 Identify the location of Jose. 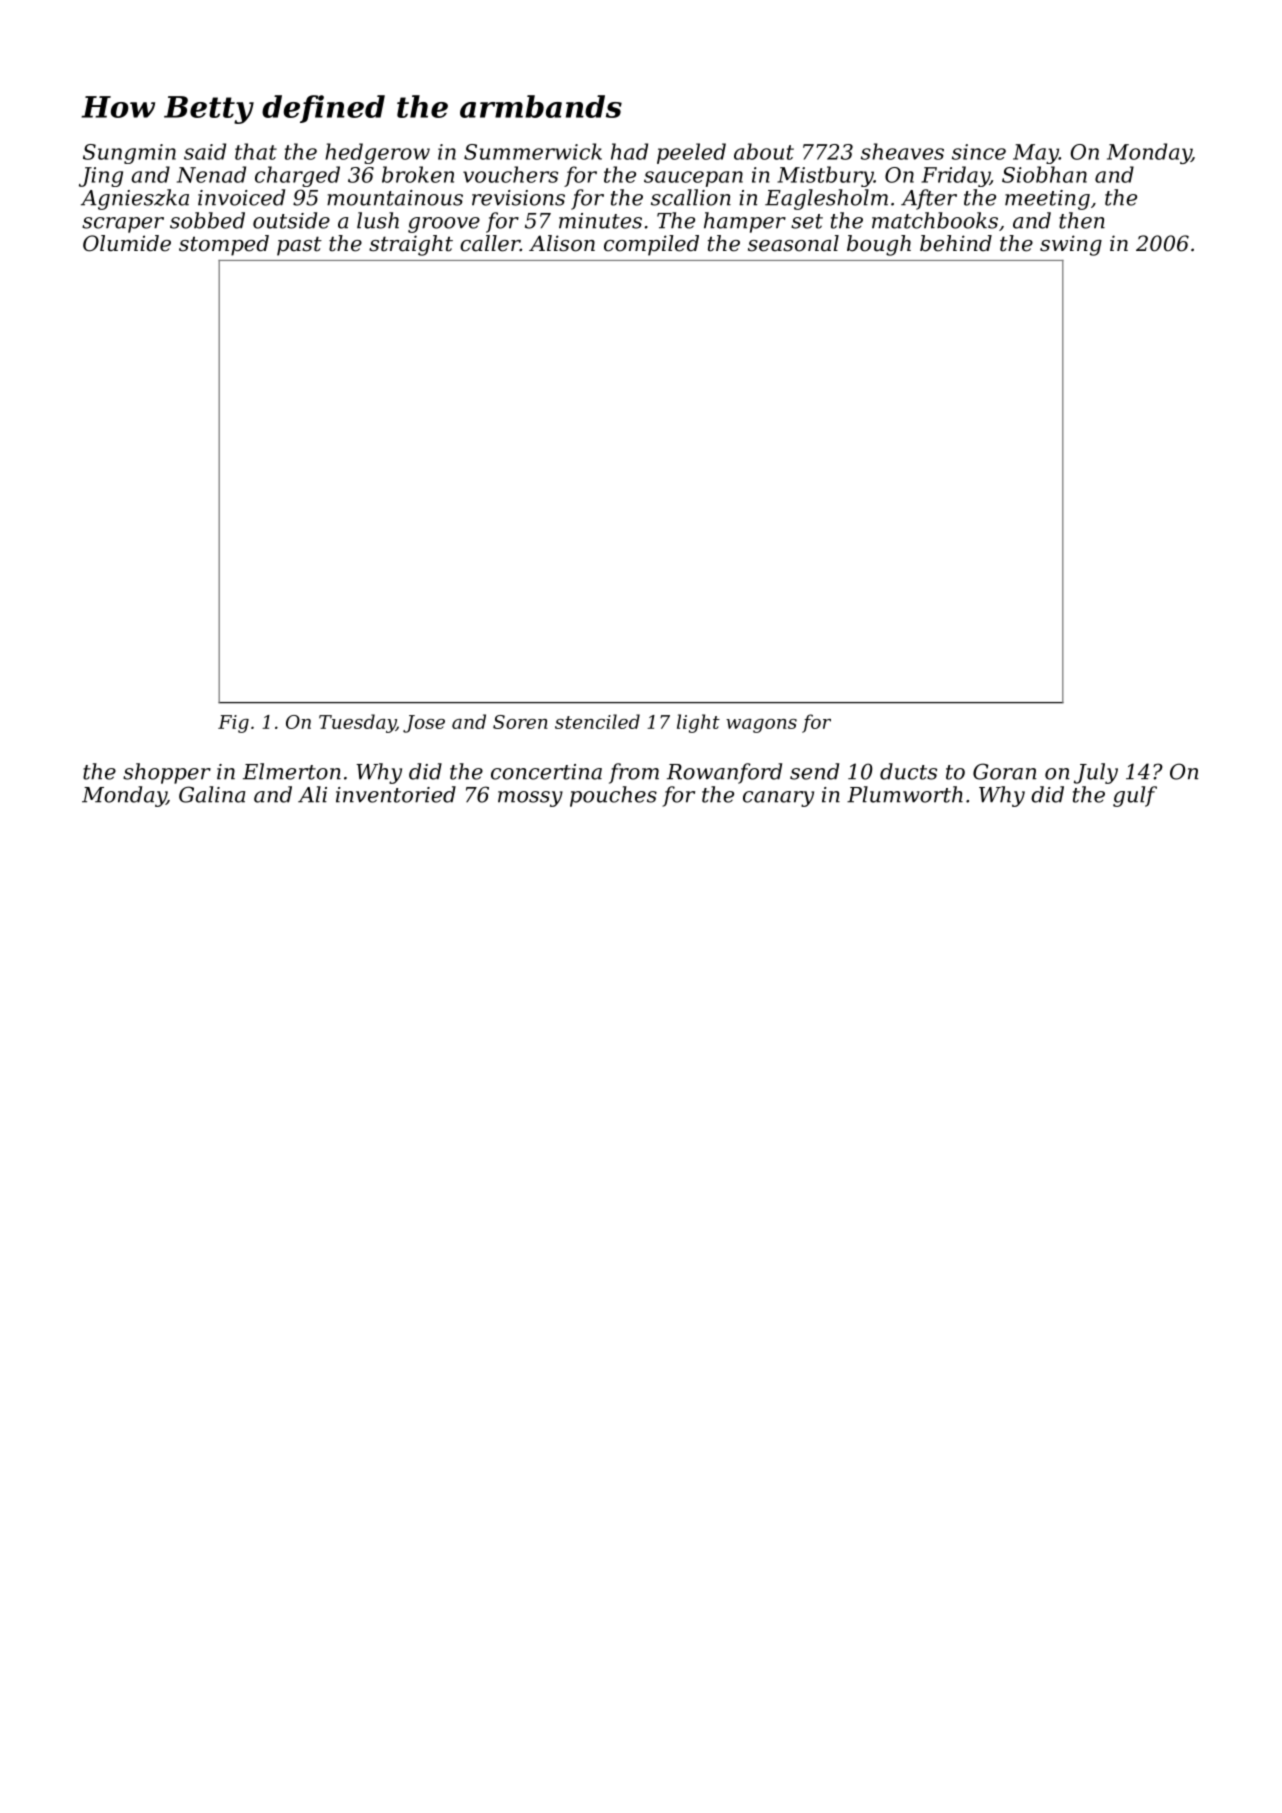
(424, 724).
